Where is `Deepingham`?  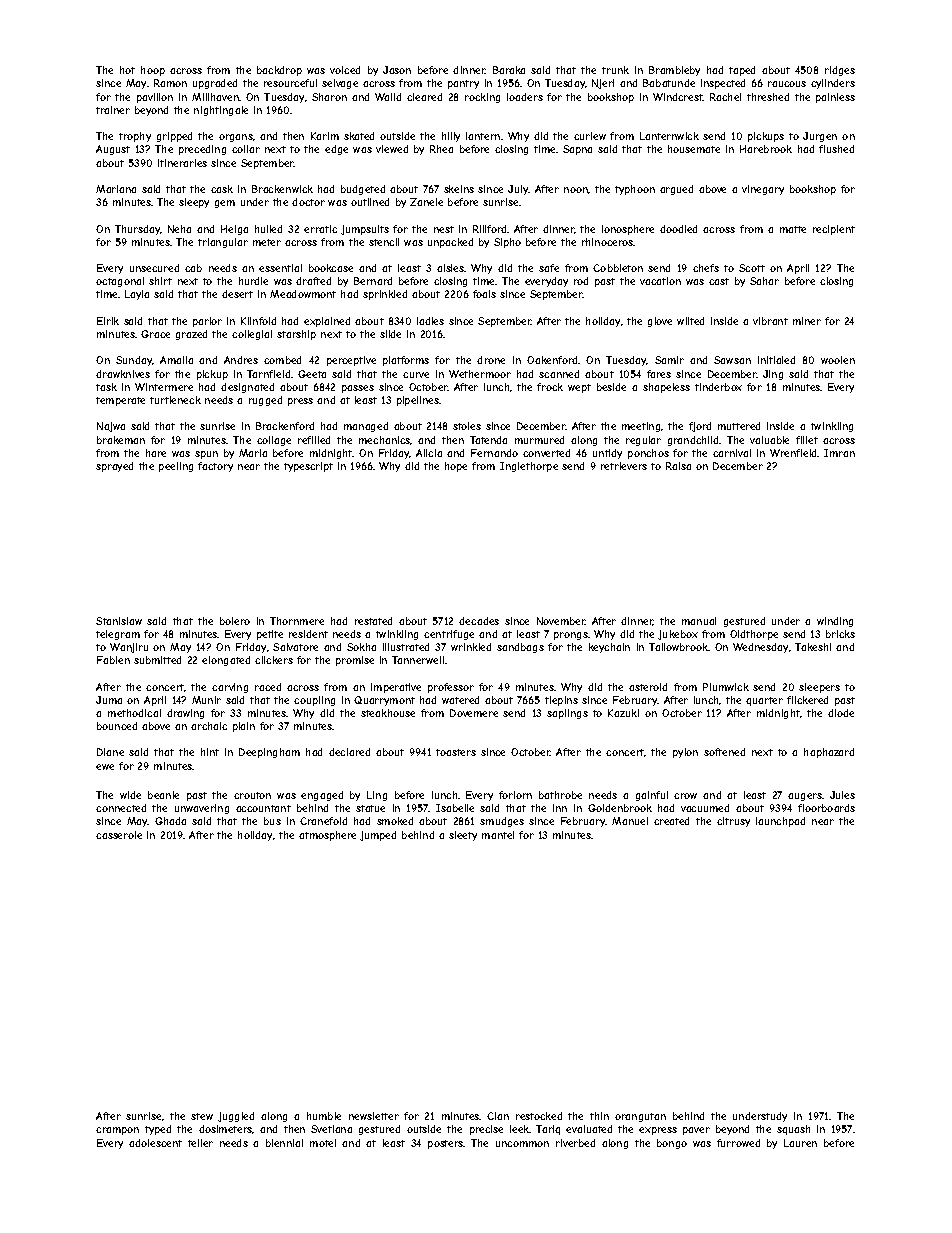
Deepingham is located at coordinates (269, 753).
